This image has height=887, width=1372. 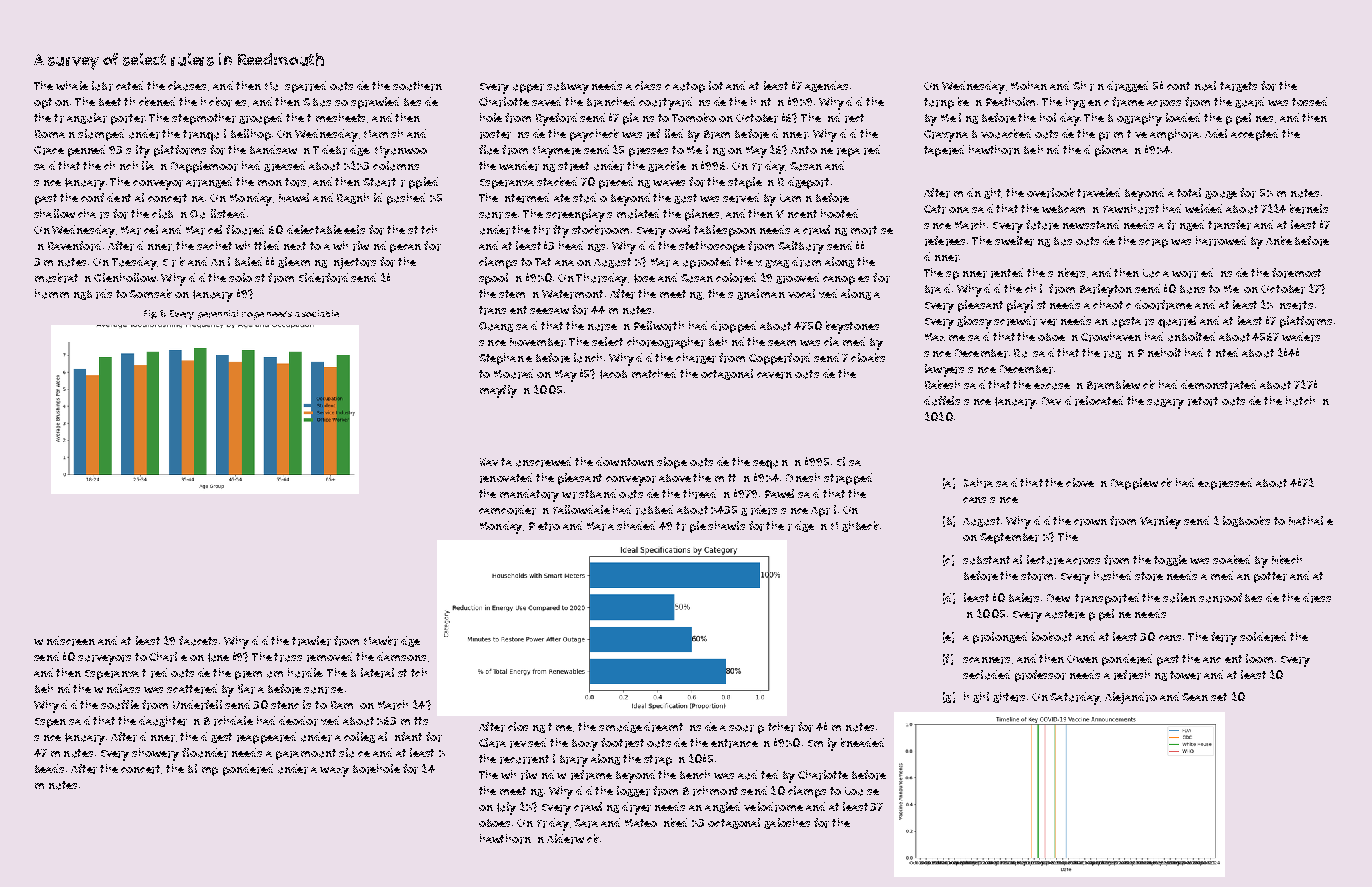 I want to click on galoshes, so click(x=787, y=823).
